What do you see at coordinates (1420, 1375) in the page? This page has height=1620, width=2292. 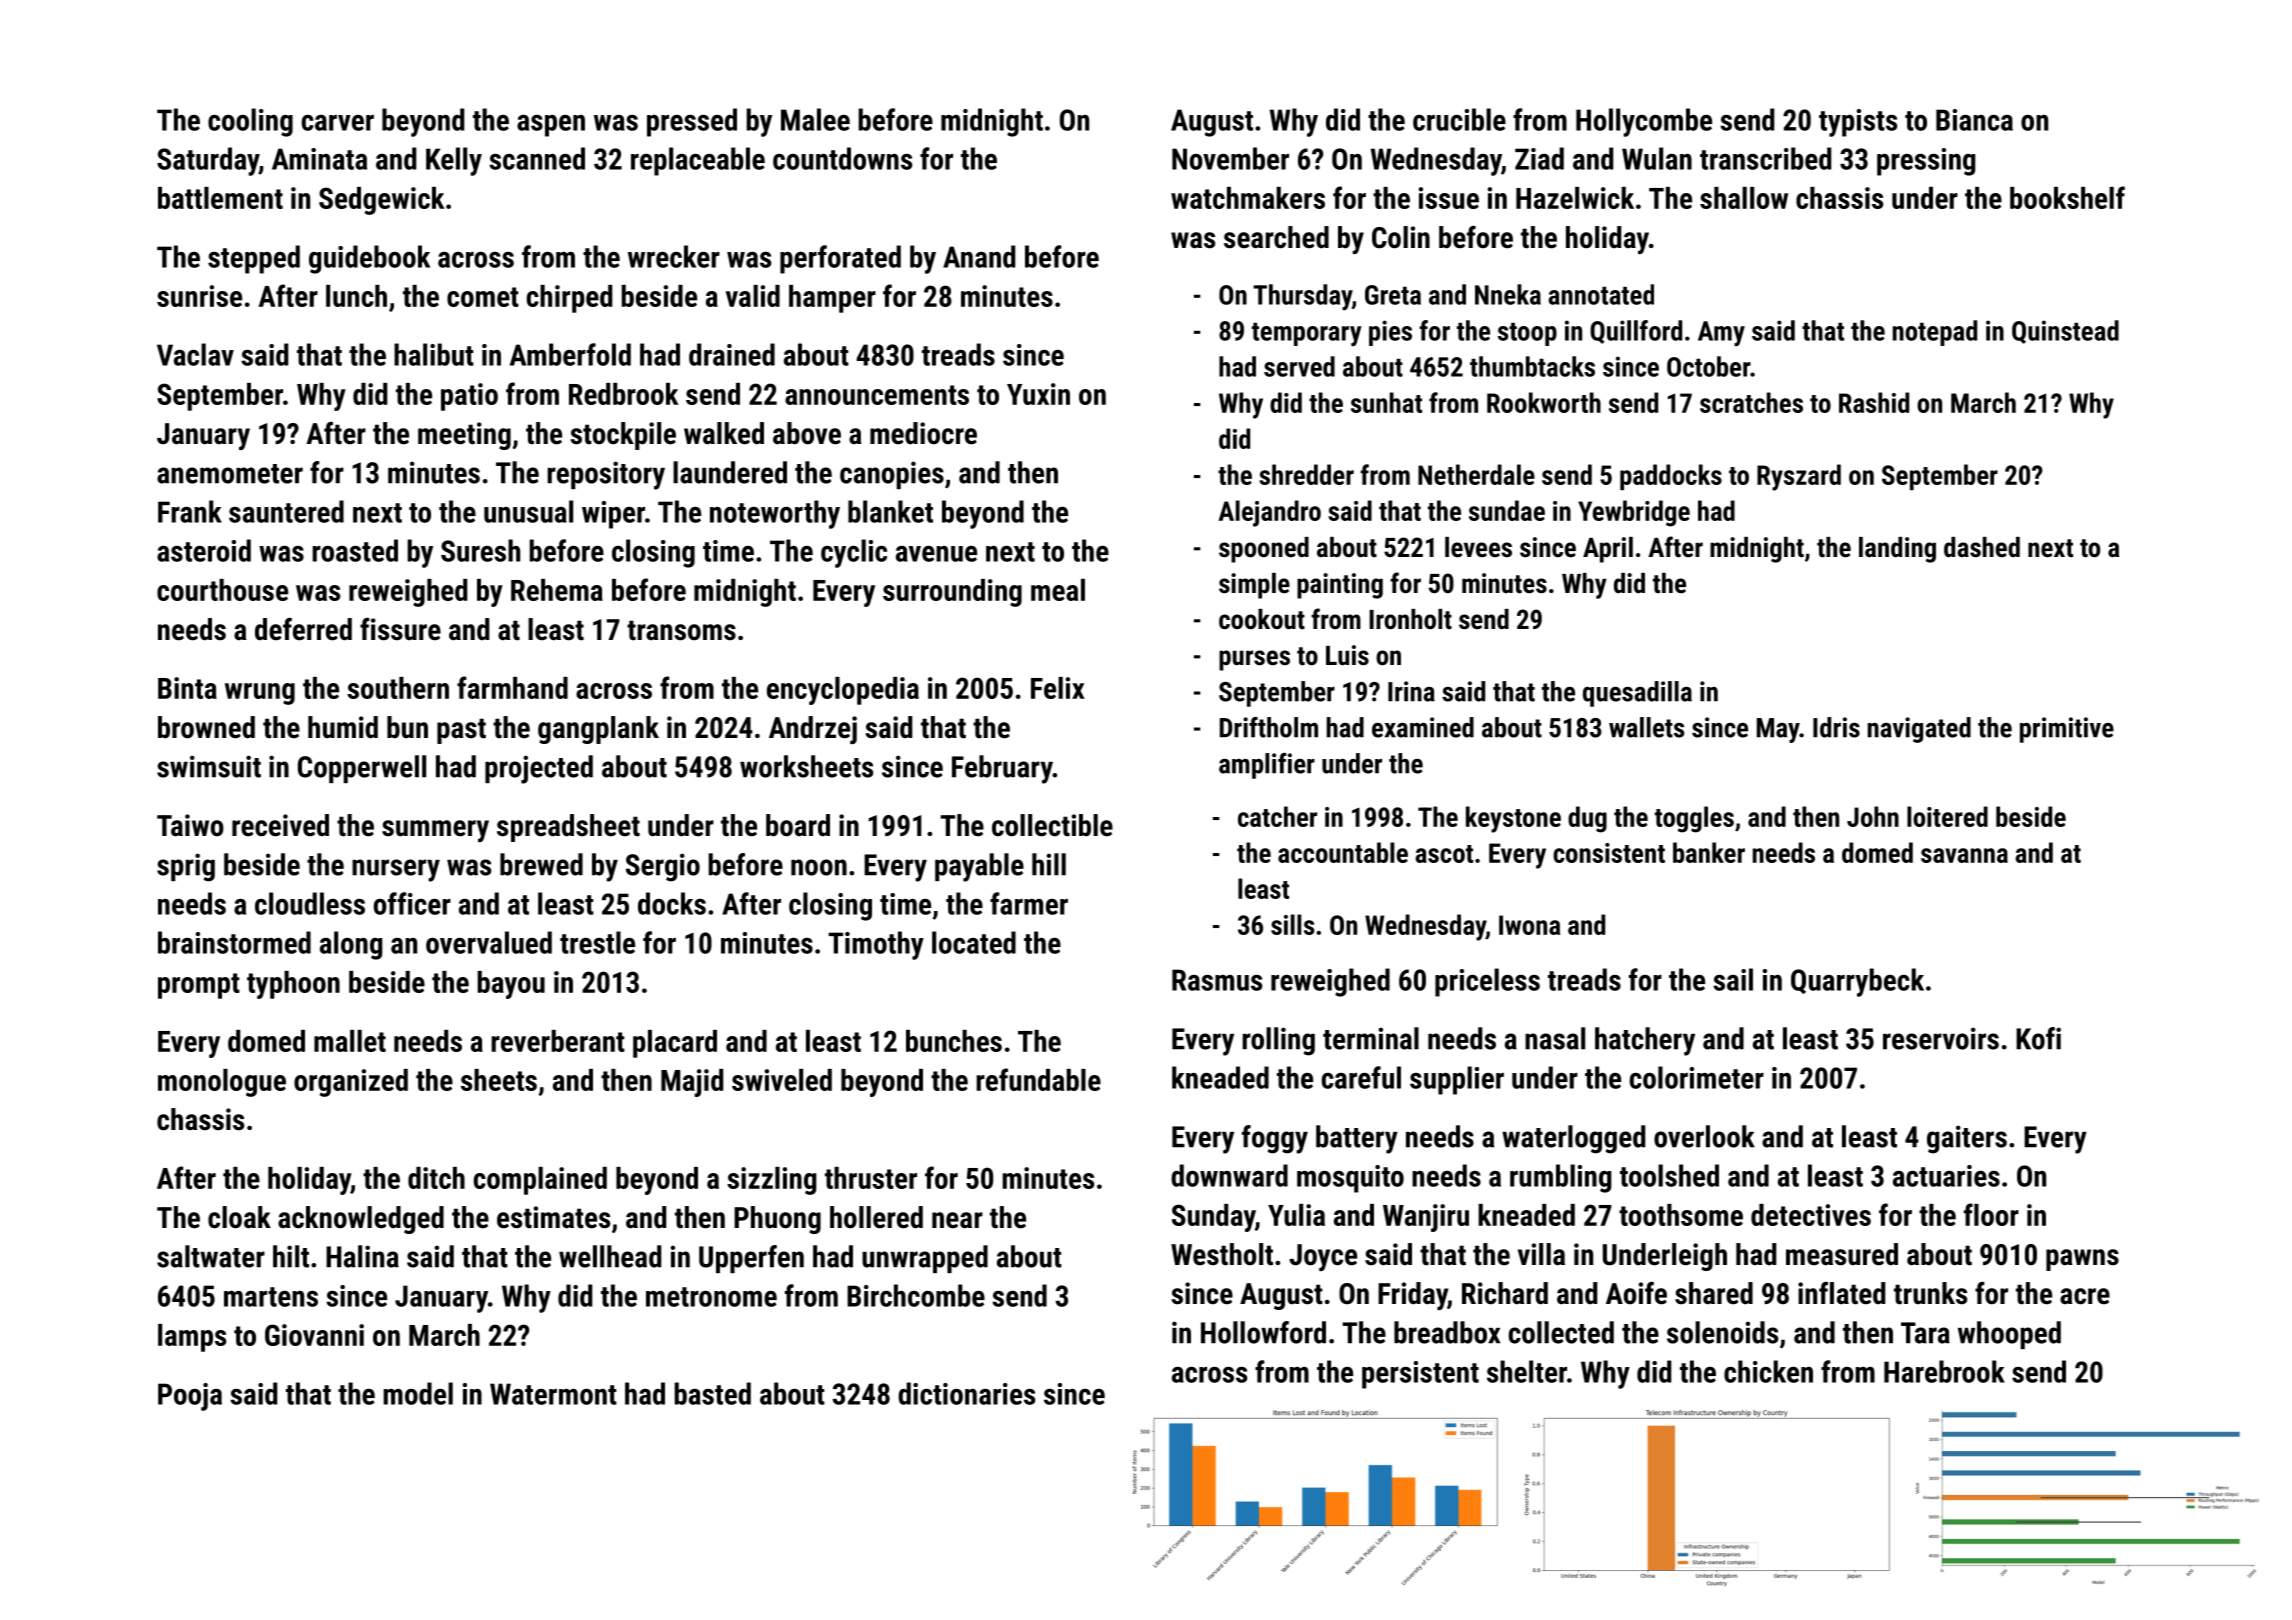 I see `persistent` at bounding box center [1420, 1375].
